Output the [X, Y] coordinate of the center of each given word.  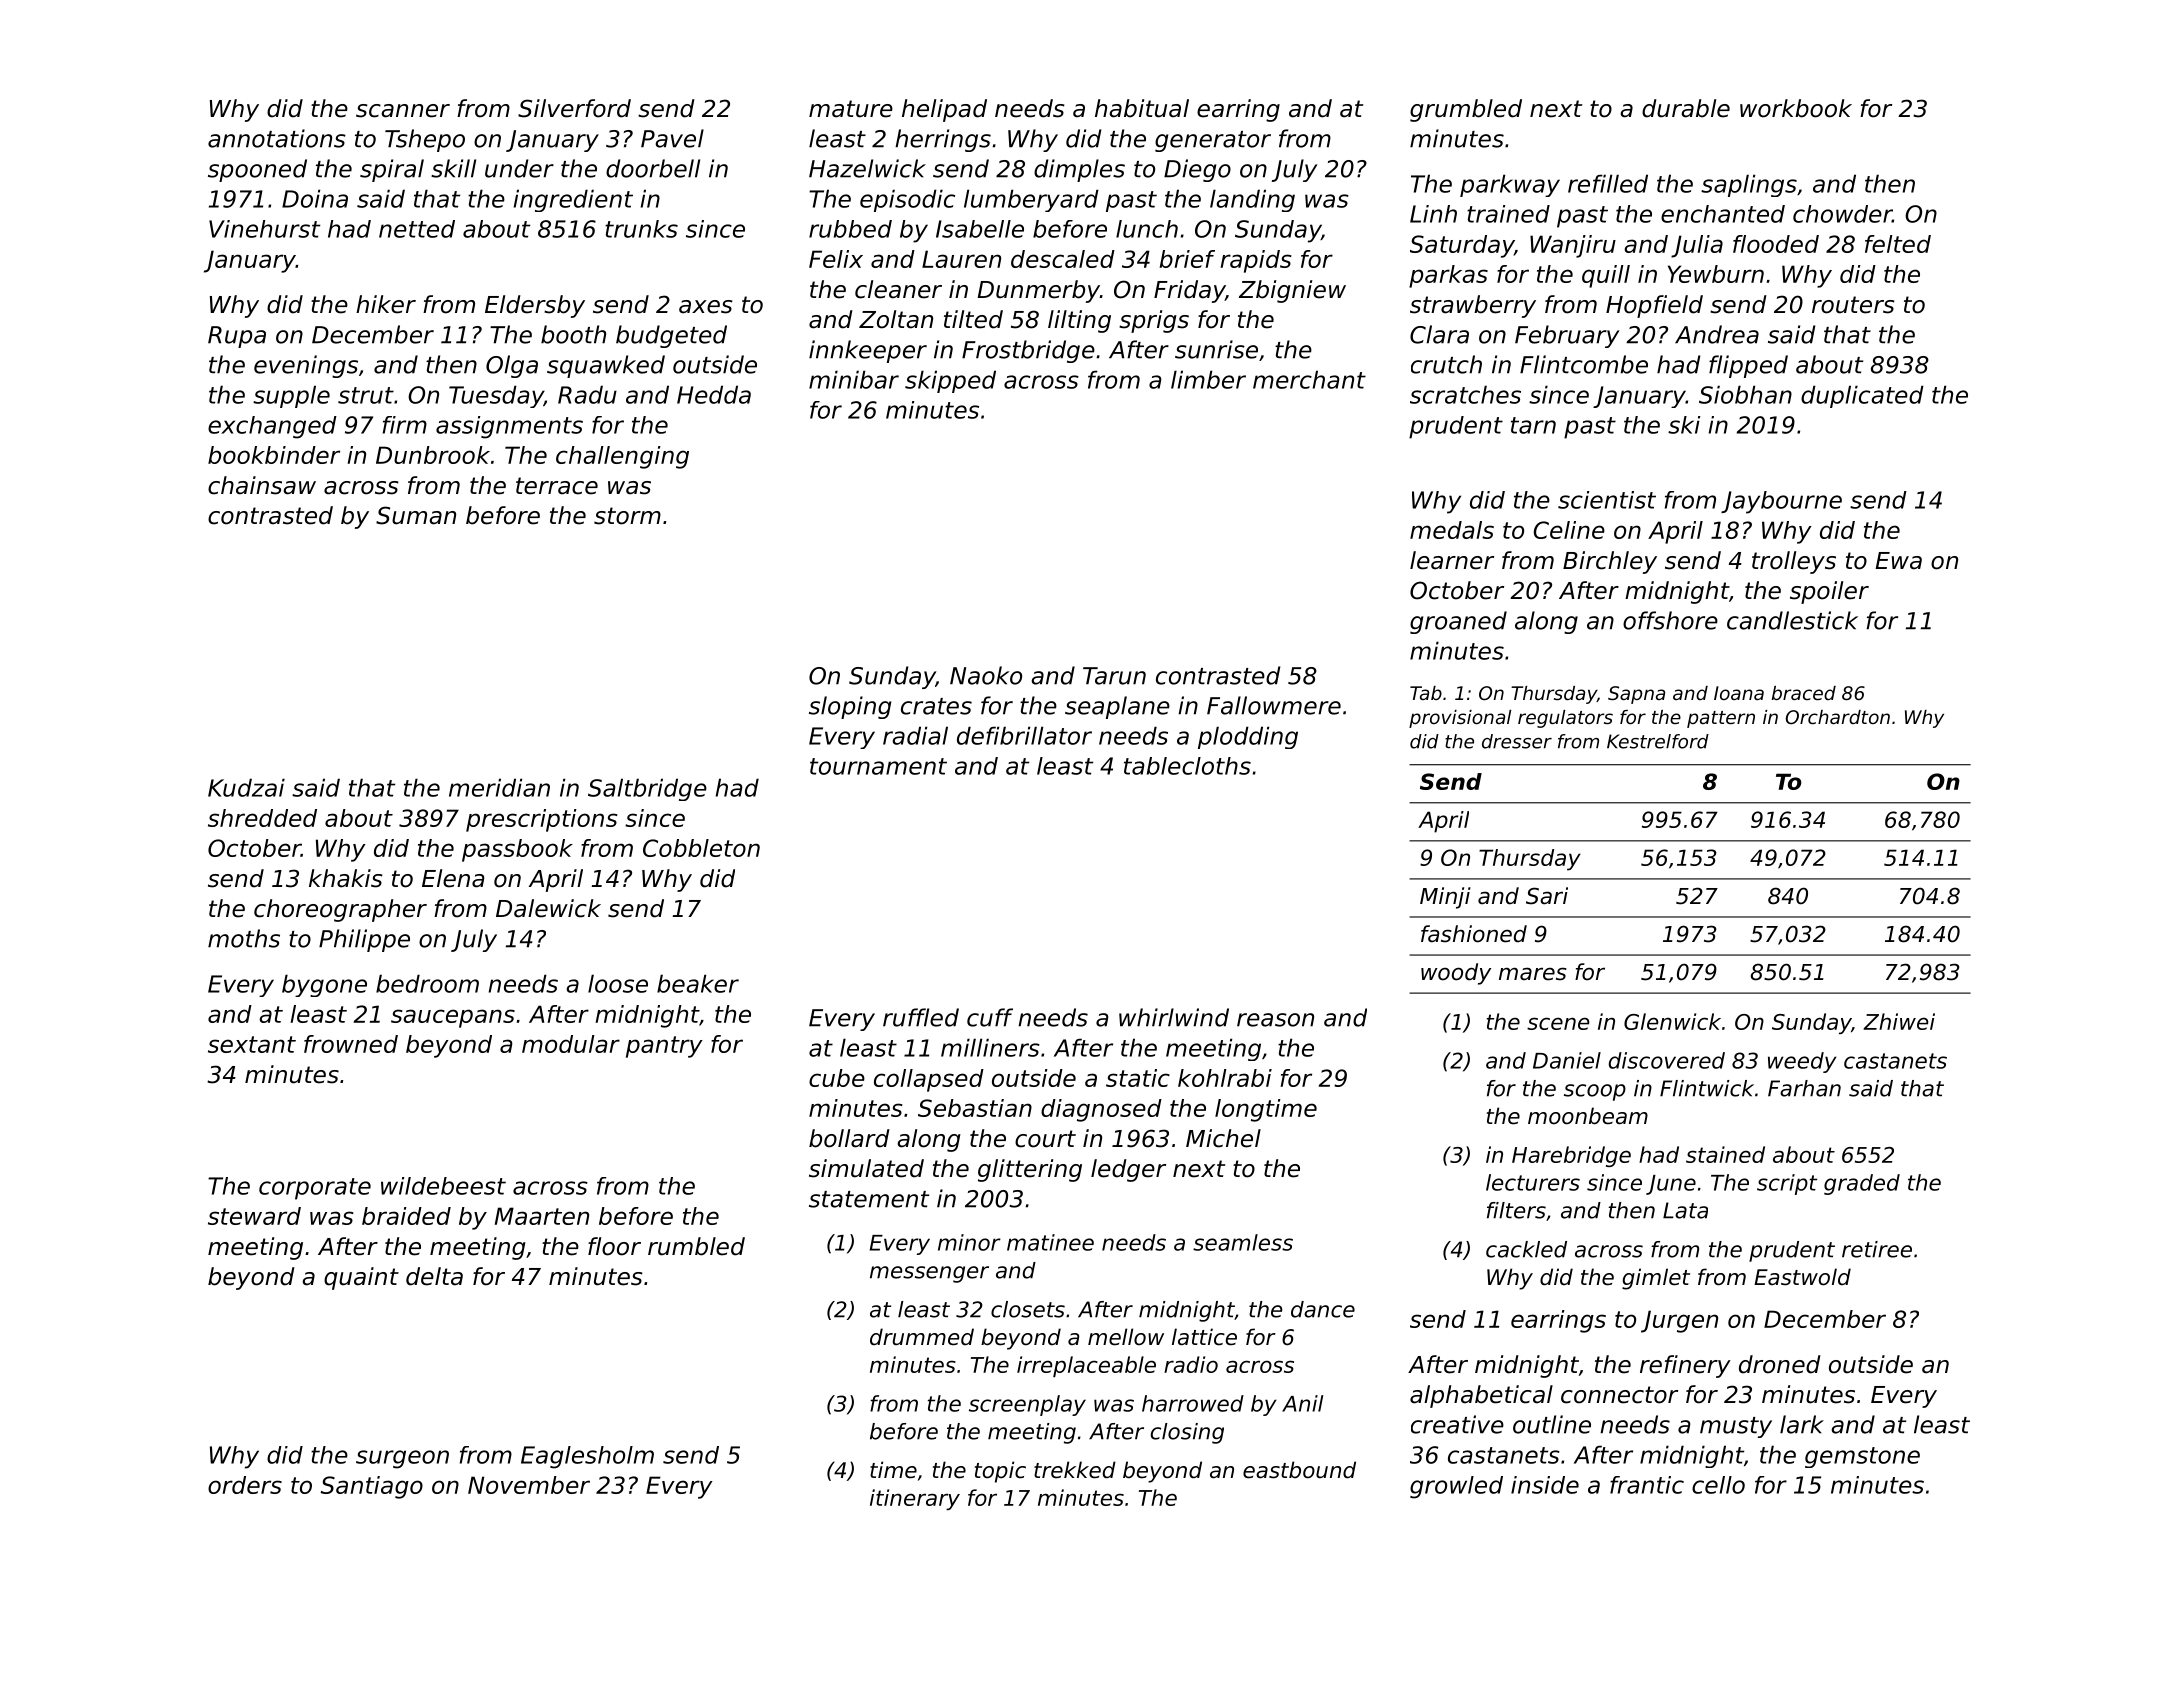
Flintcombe [1584, 364]
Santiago [371, 1487]
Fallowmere [1274, 705]
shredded [262, 818]
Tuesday [496, 396]
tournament [878, 766]
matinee [1050, 1242]
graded [1862, 1184]
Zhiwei [1899, 1021]
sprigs [1154, 321]
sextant [252, 1044]
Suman [416, 515]
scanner [403, 111]
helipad [944, 110]
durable [1686, 108]
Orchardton [1838, 717]
